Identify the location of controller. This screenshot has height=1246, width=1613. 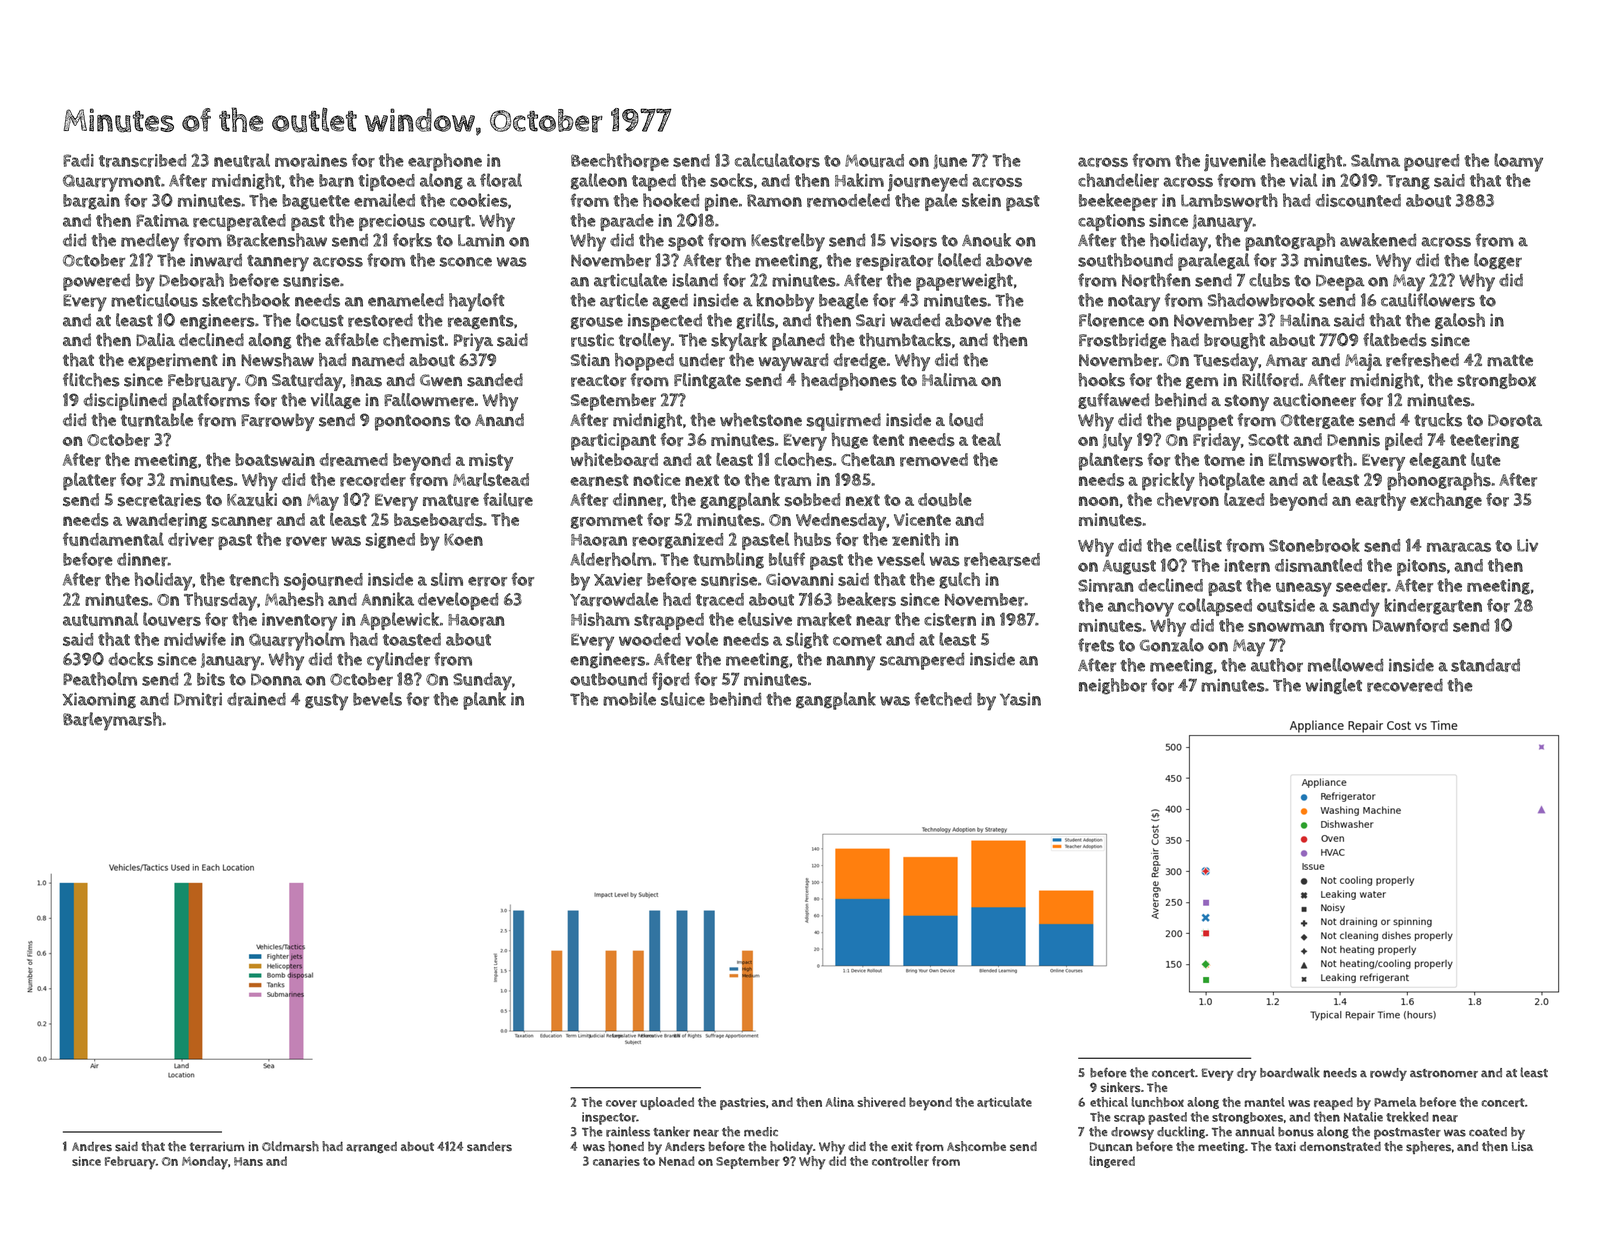
(900, 1161).
